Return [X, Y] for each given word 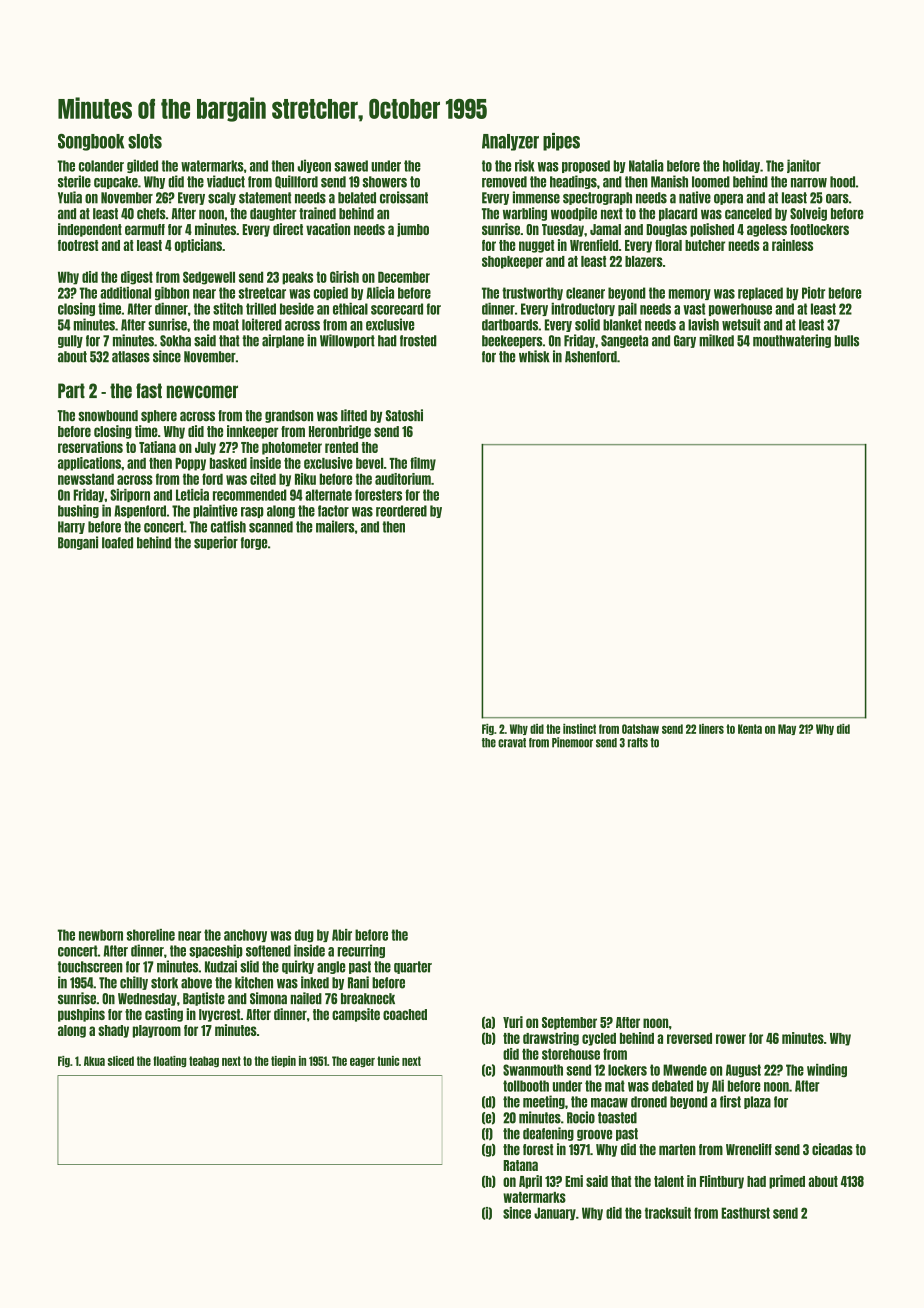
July [205, 448]
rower [731, 1039]
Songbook [91, 142]
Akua [94, 1061]
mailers [335, 526]
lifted [354, 415]
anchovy [245, 935]
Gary [685, 341]
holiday [741, 166]
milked [716, 340]
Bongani [78, 543]
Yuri [513, 1022]
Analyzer [510, 142]
